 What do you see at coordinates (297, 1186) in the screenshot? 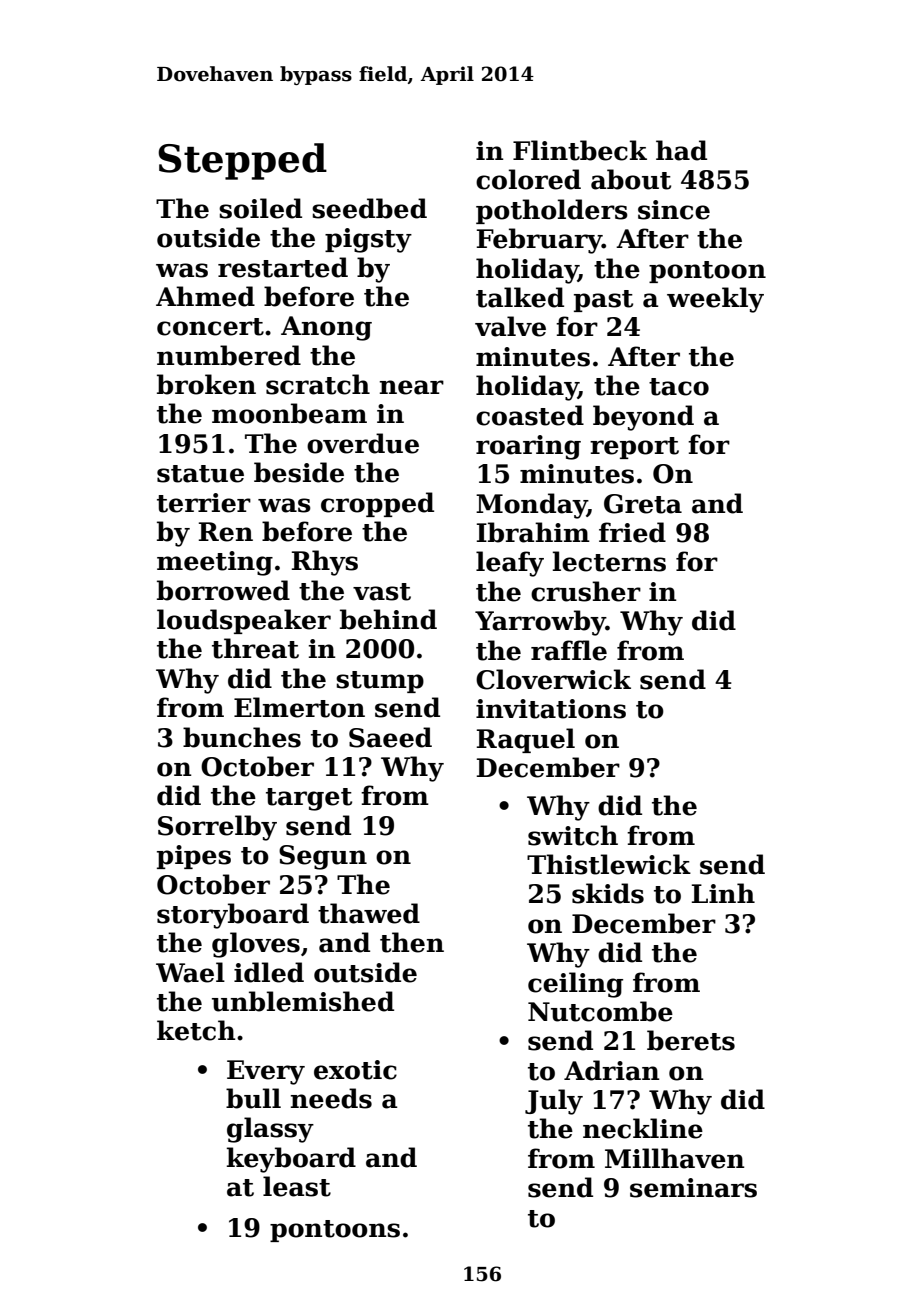
I see `least` at bounding box center [297, 1186].
